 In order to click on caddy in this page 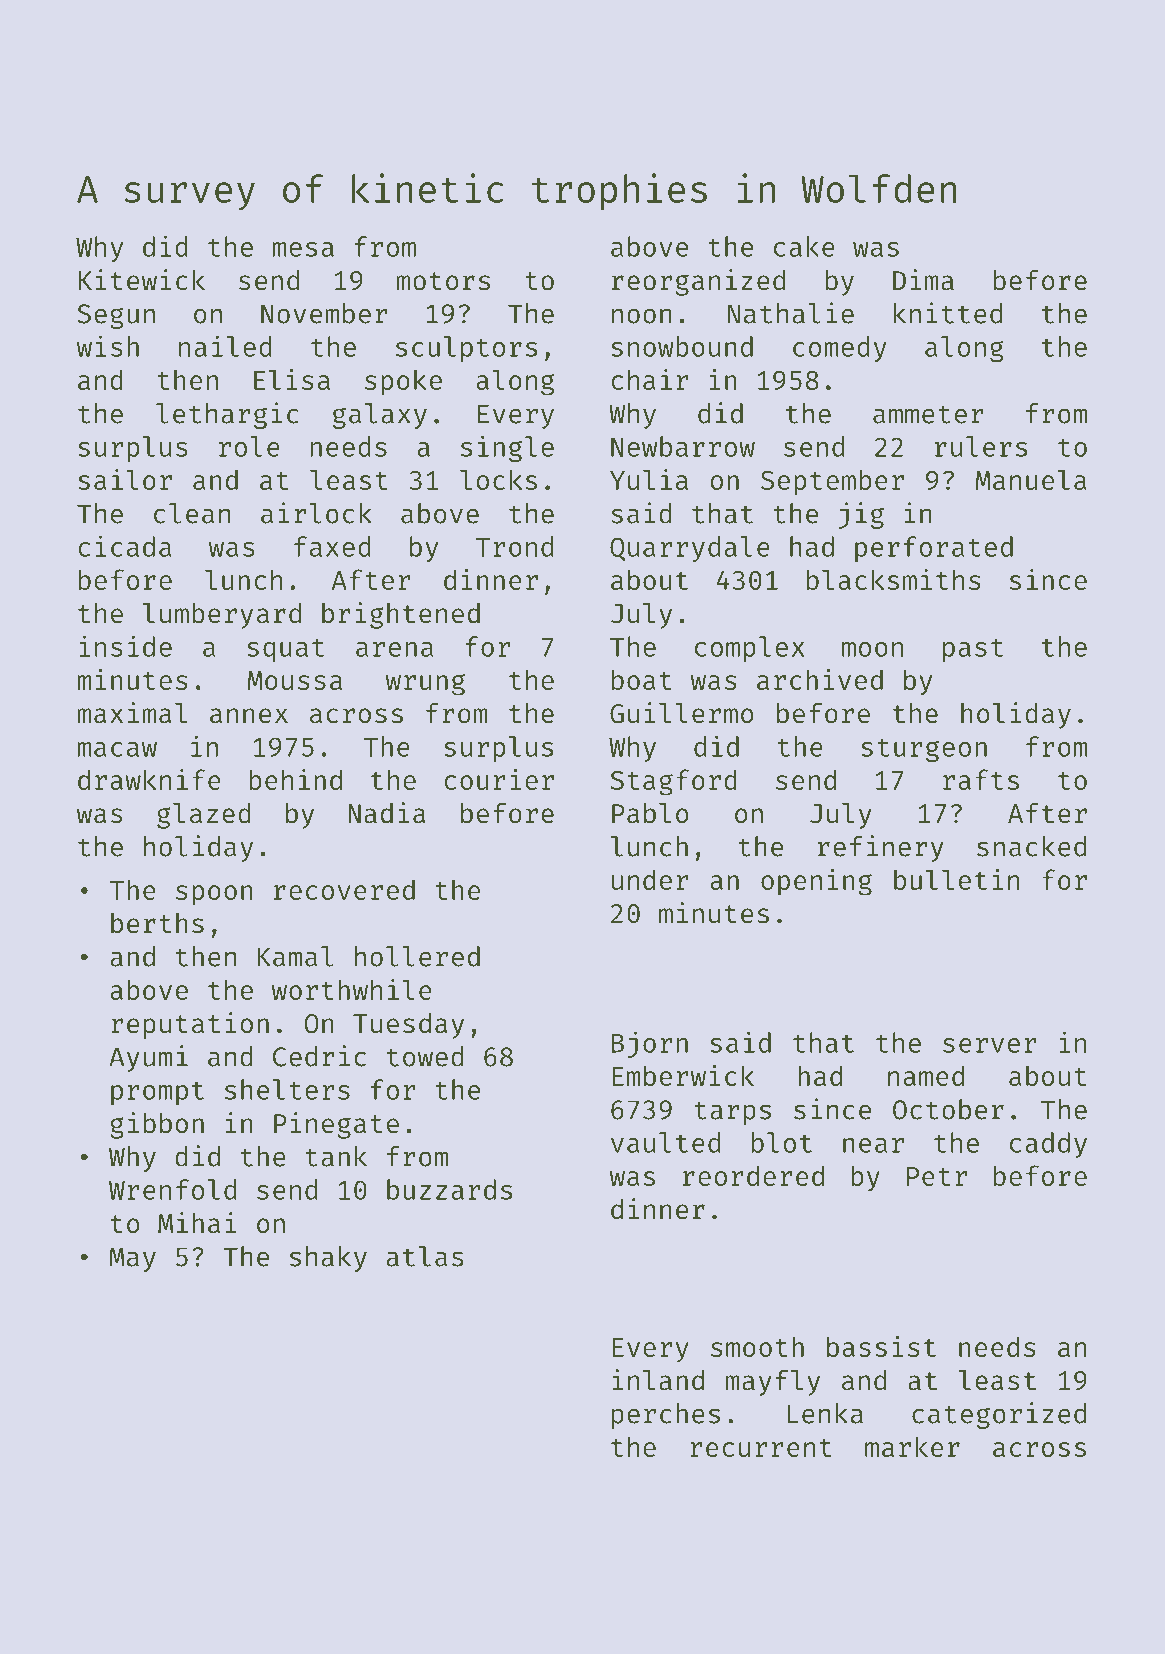, I will do `click(1048, 1145)`.
